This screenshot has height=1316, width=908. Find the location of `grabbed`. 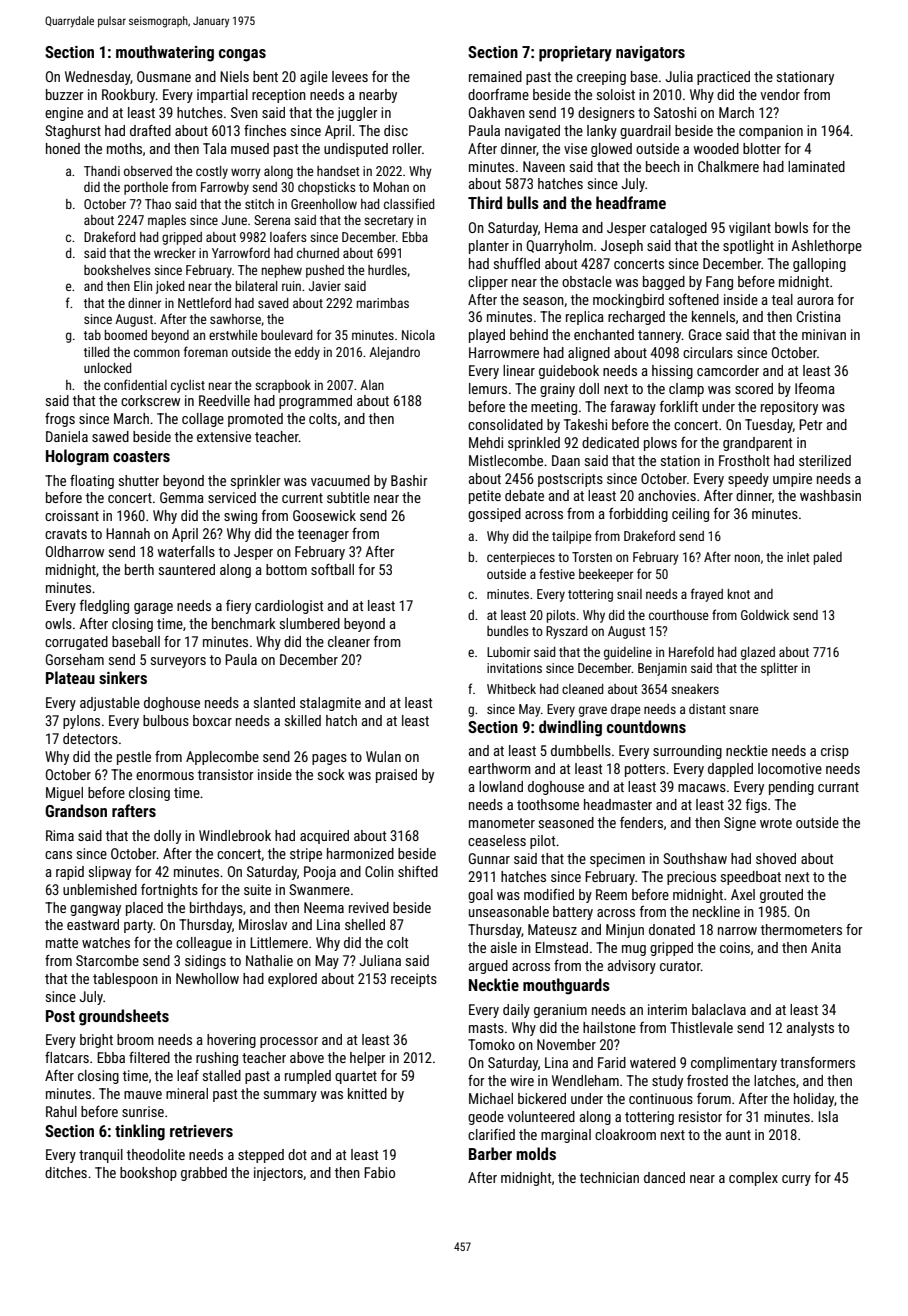

grabbed is located at coordinates (204, 1174).
